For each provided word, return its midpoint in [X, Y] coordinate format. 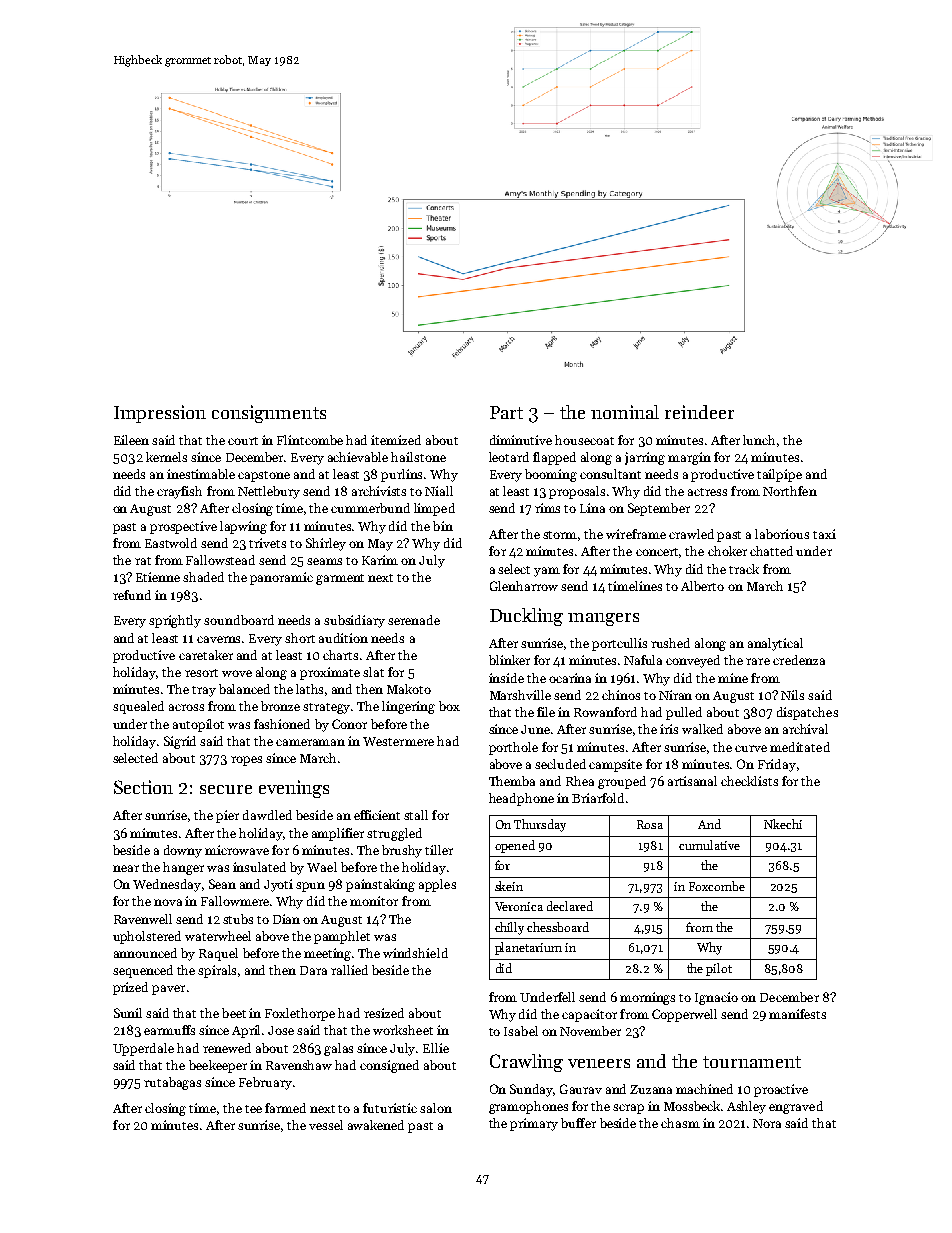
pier [227, 816]
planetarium [528, 948]
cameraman [310, 742]
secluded [560, 764]
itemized [396, 440]
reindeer [699, 412]
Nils [792, 695]
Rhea [580, 781]
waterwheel [218, 936]
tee [253, 1109]
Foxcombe [717, 886]
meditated [800, 747]
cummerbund [370, 508]
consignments [269, 414]
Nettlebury [269, 492]
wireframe [636, 534]
